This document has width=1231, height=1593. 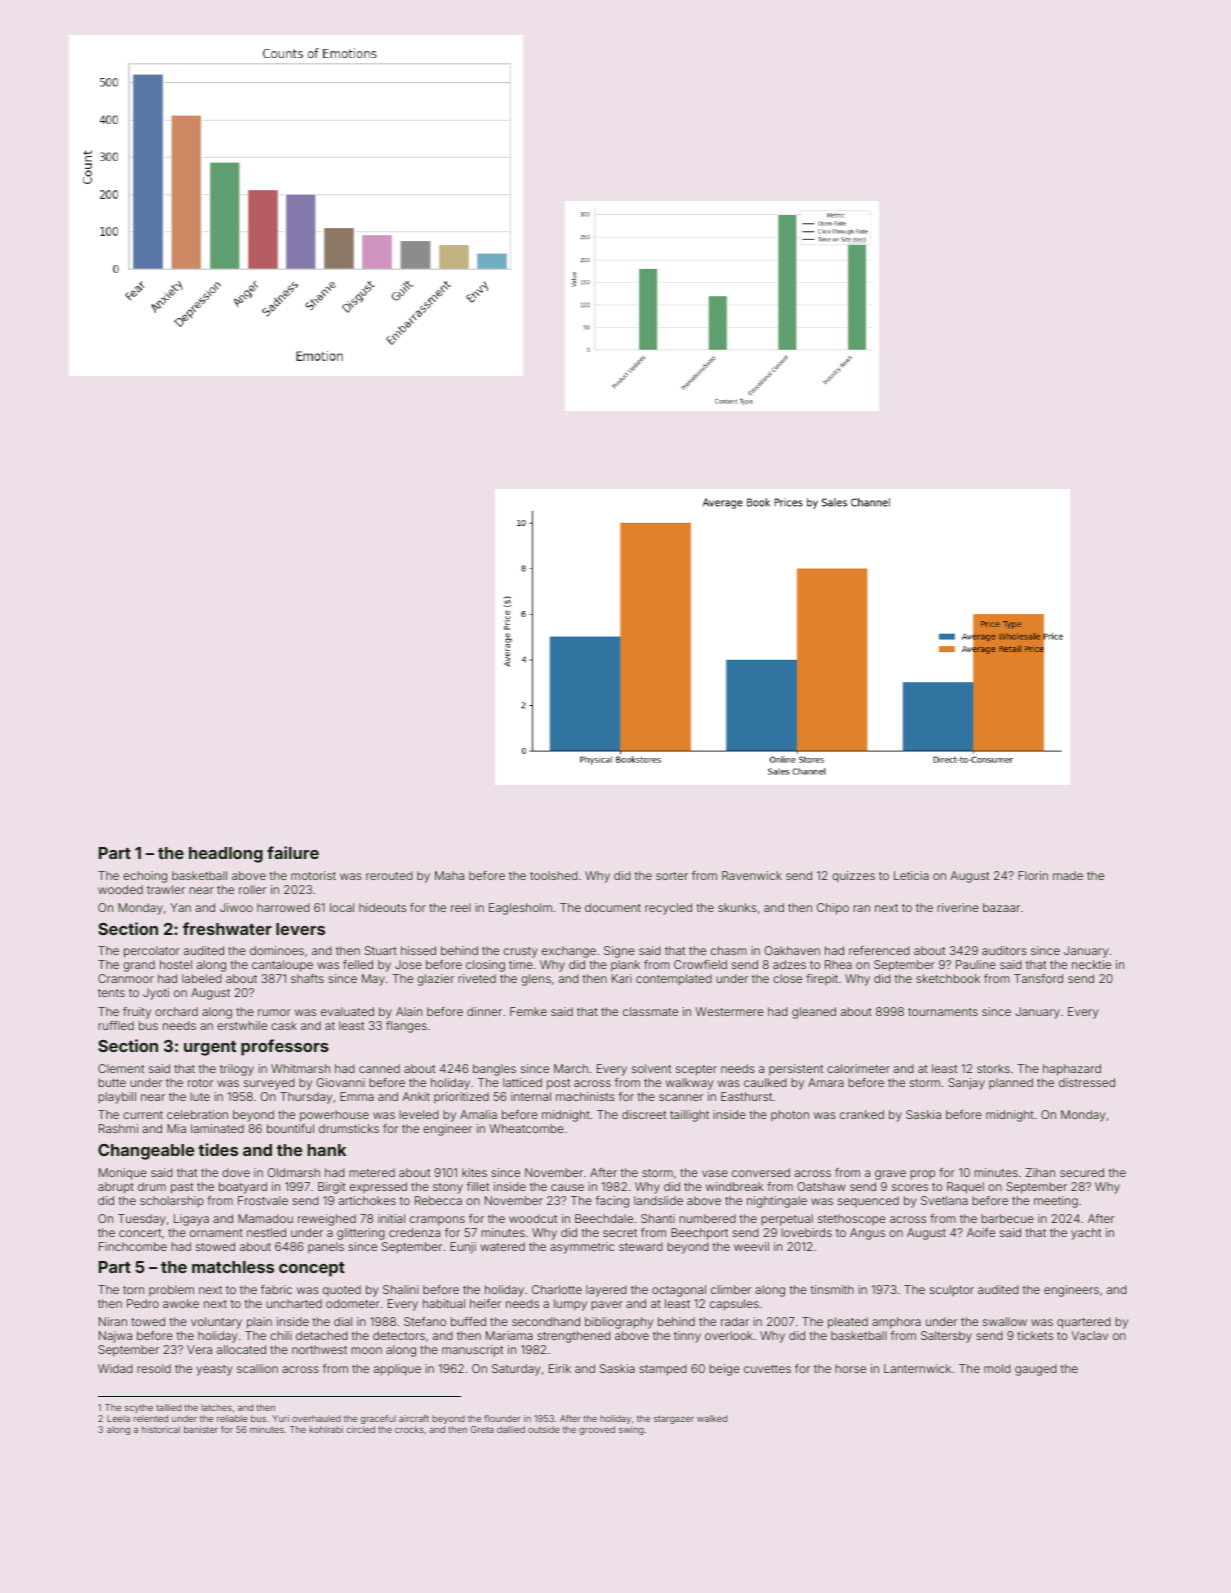 What do you see at coordinates (118, 1128) in the document?
I see `Rashmi` at bounding box center [118, 1128].
